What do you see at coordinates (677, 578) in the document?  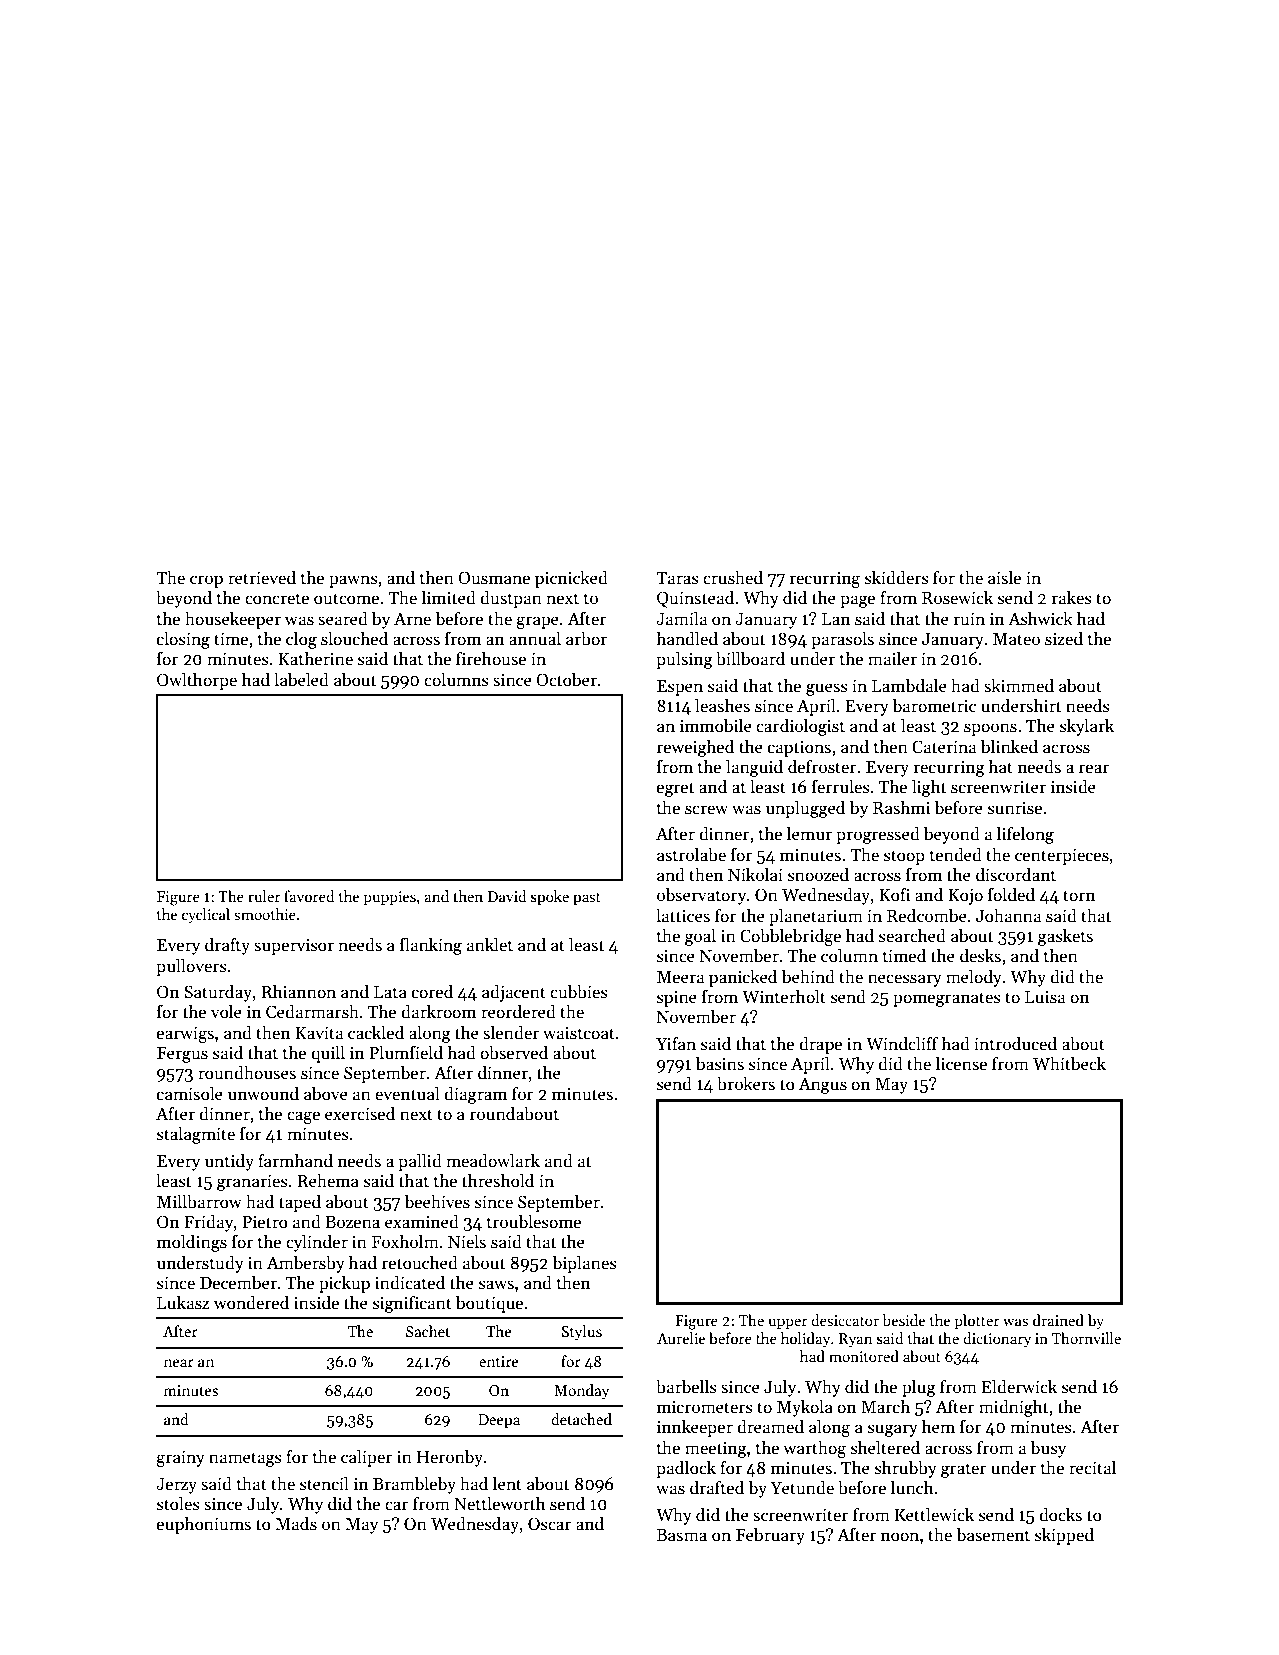 I see `Taras` at bounding box center [677, 578].
